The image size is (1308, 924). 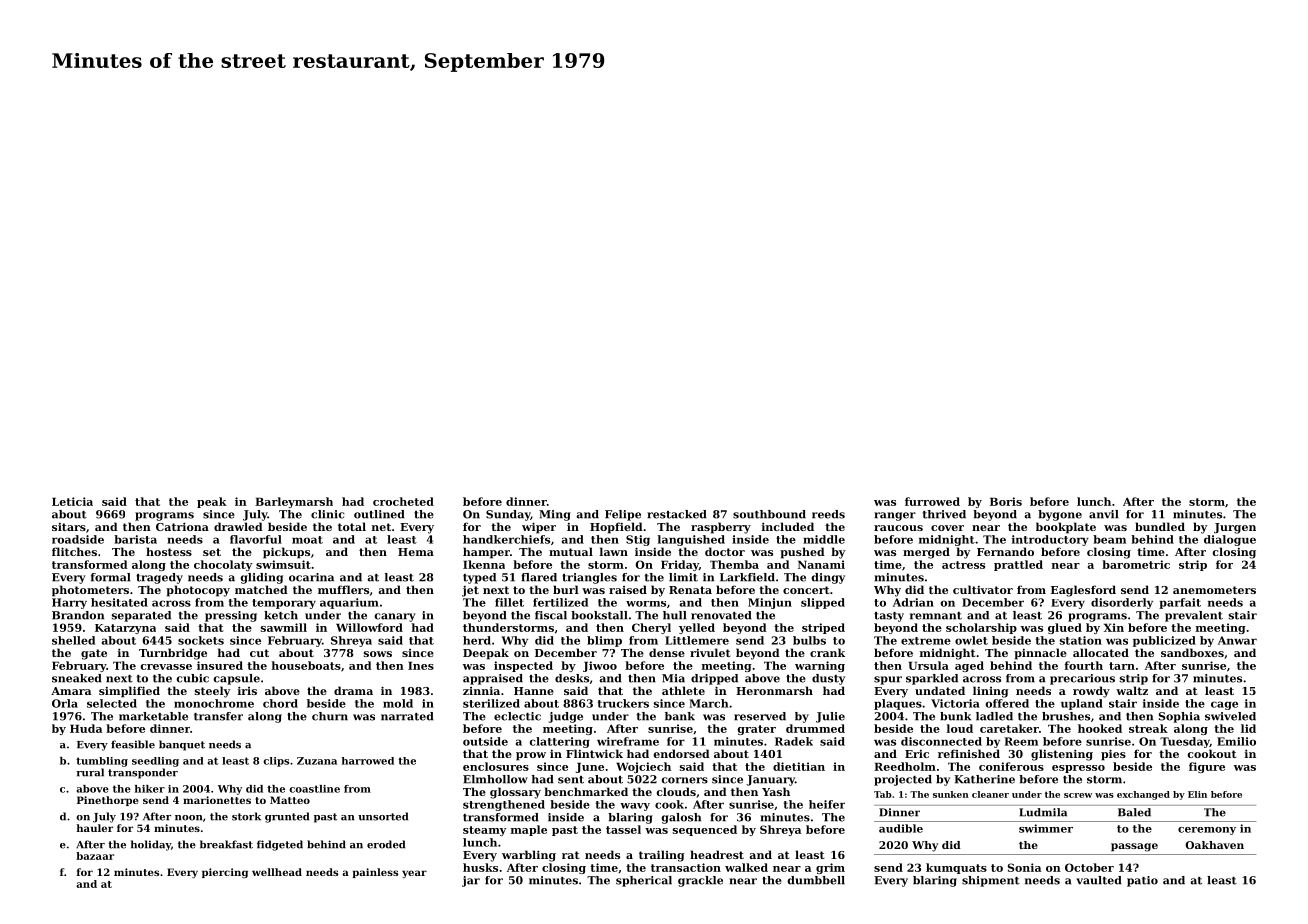 I want to click on heifer, so click(x=827, y=804).
